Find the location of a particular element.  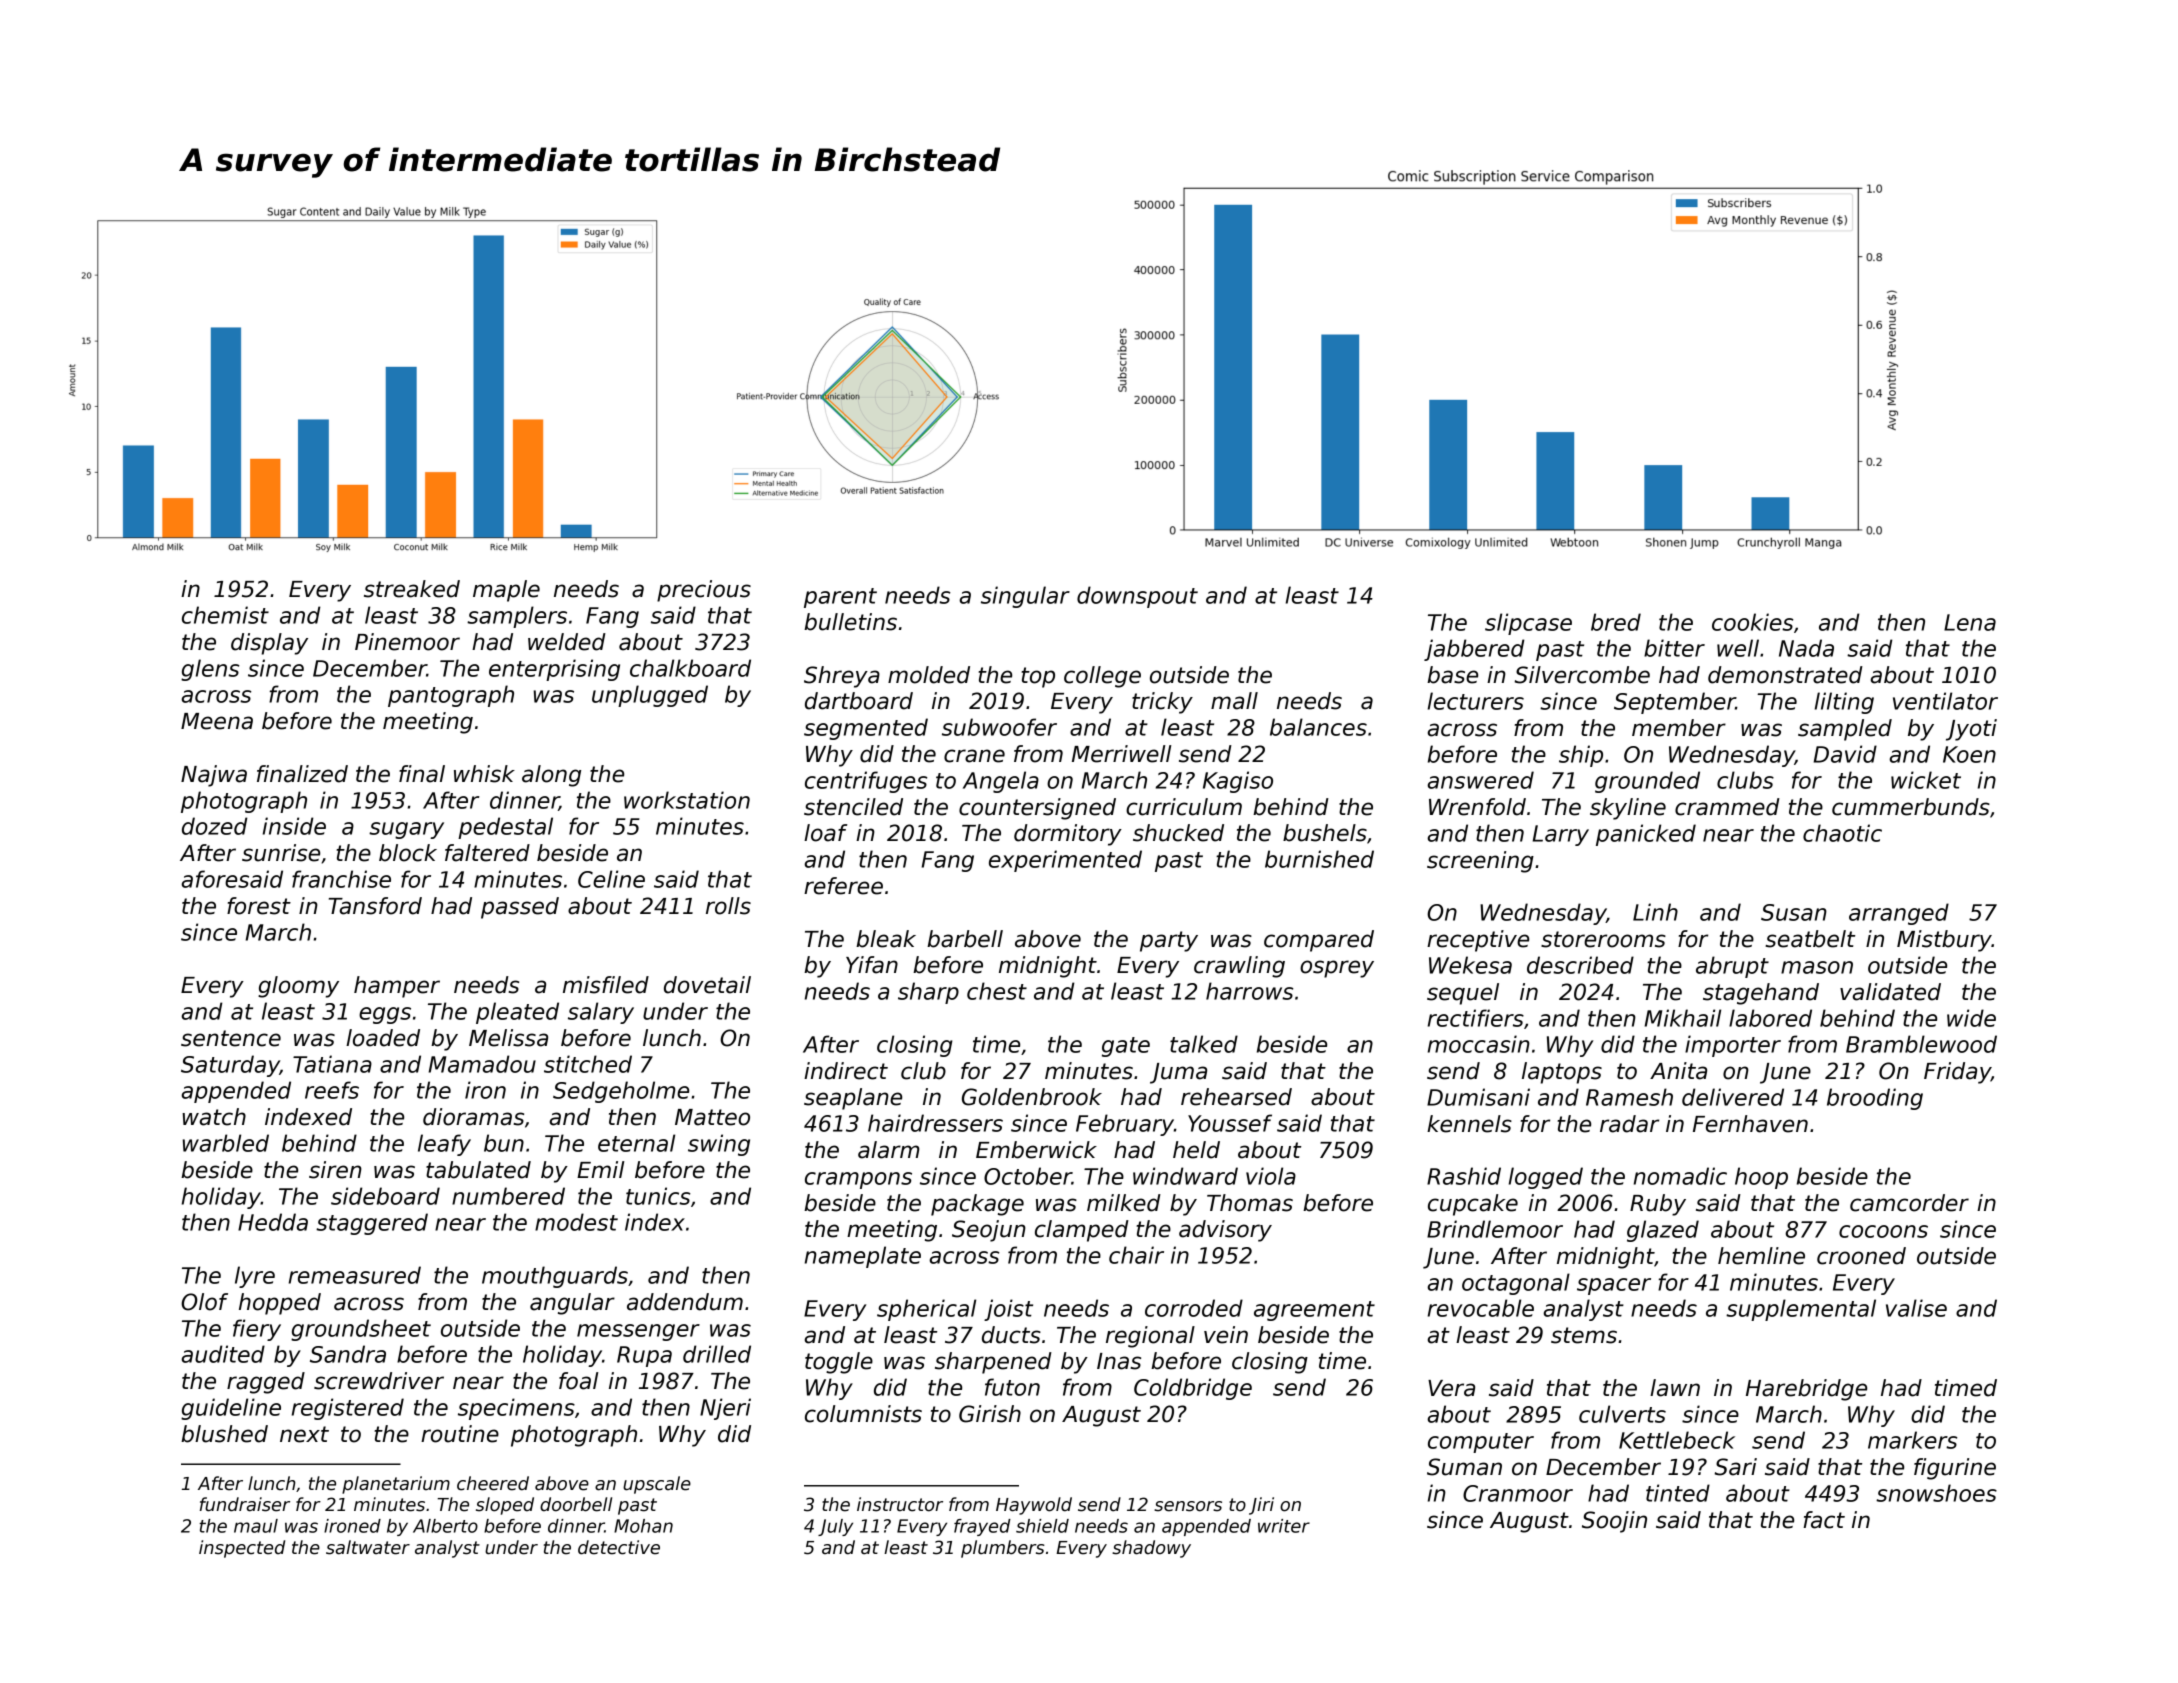

balances is located at coordinates (1318, 727).
